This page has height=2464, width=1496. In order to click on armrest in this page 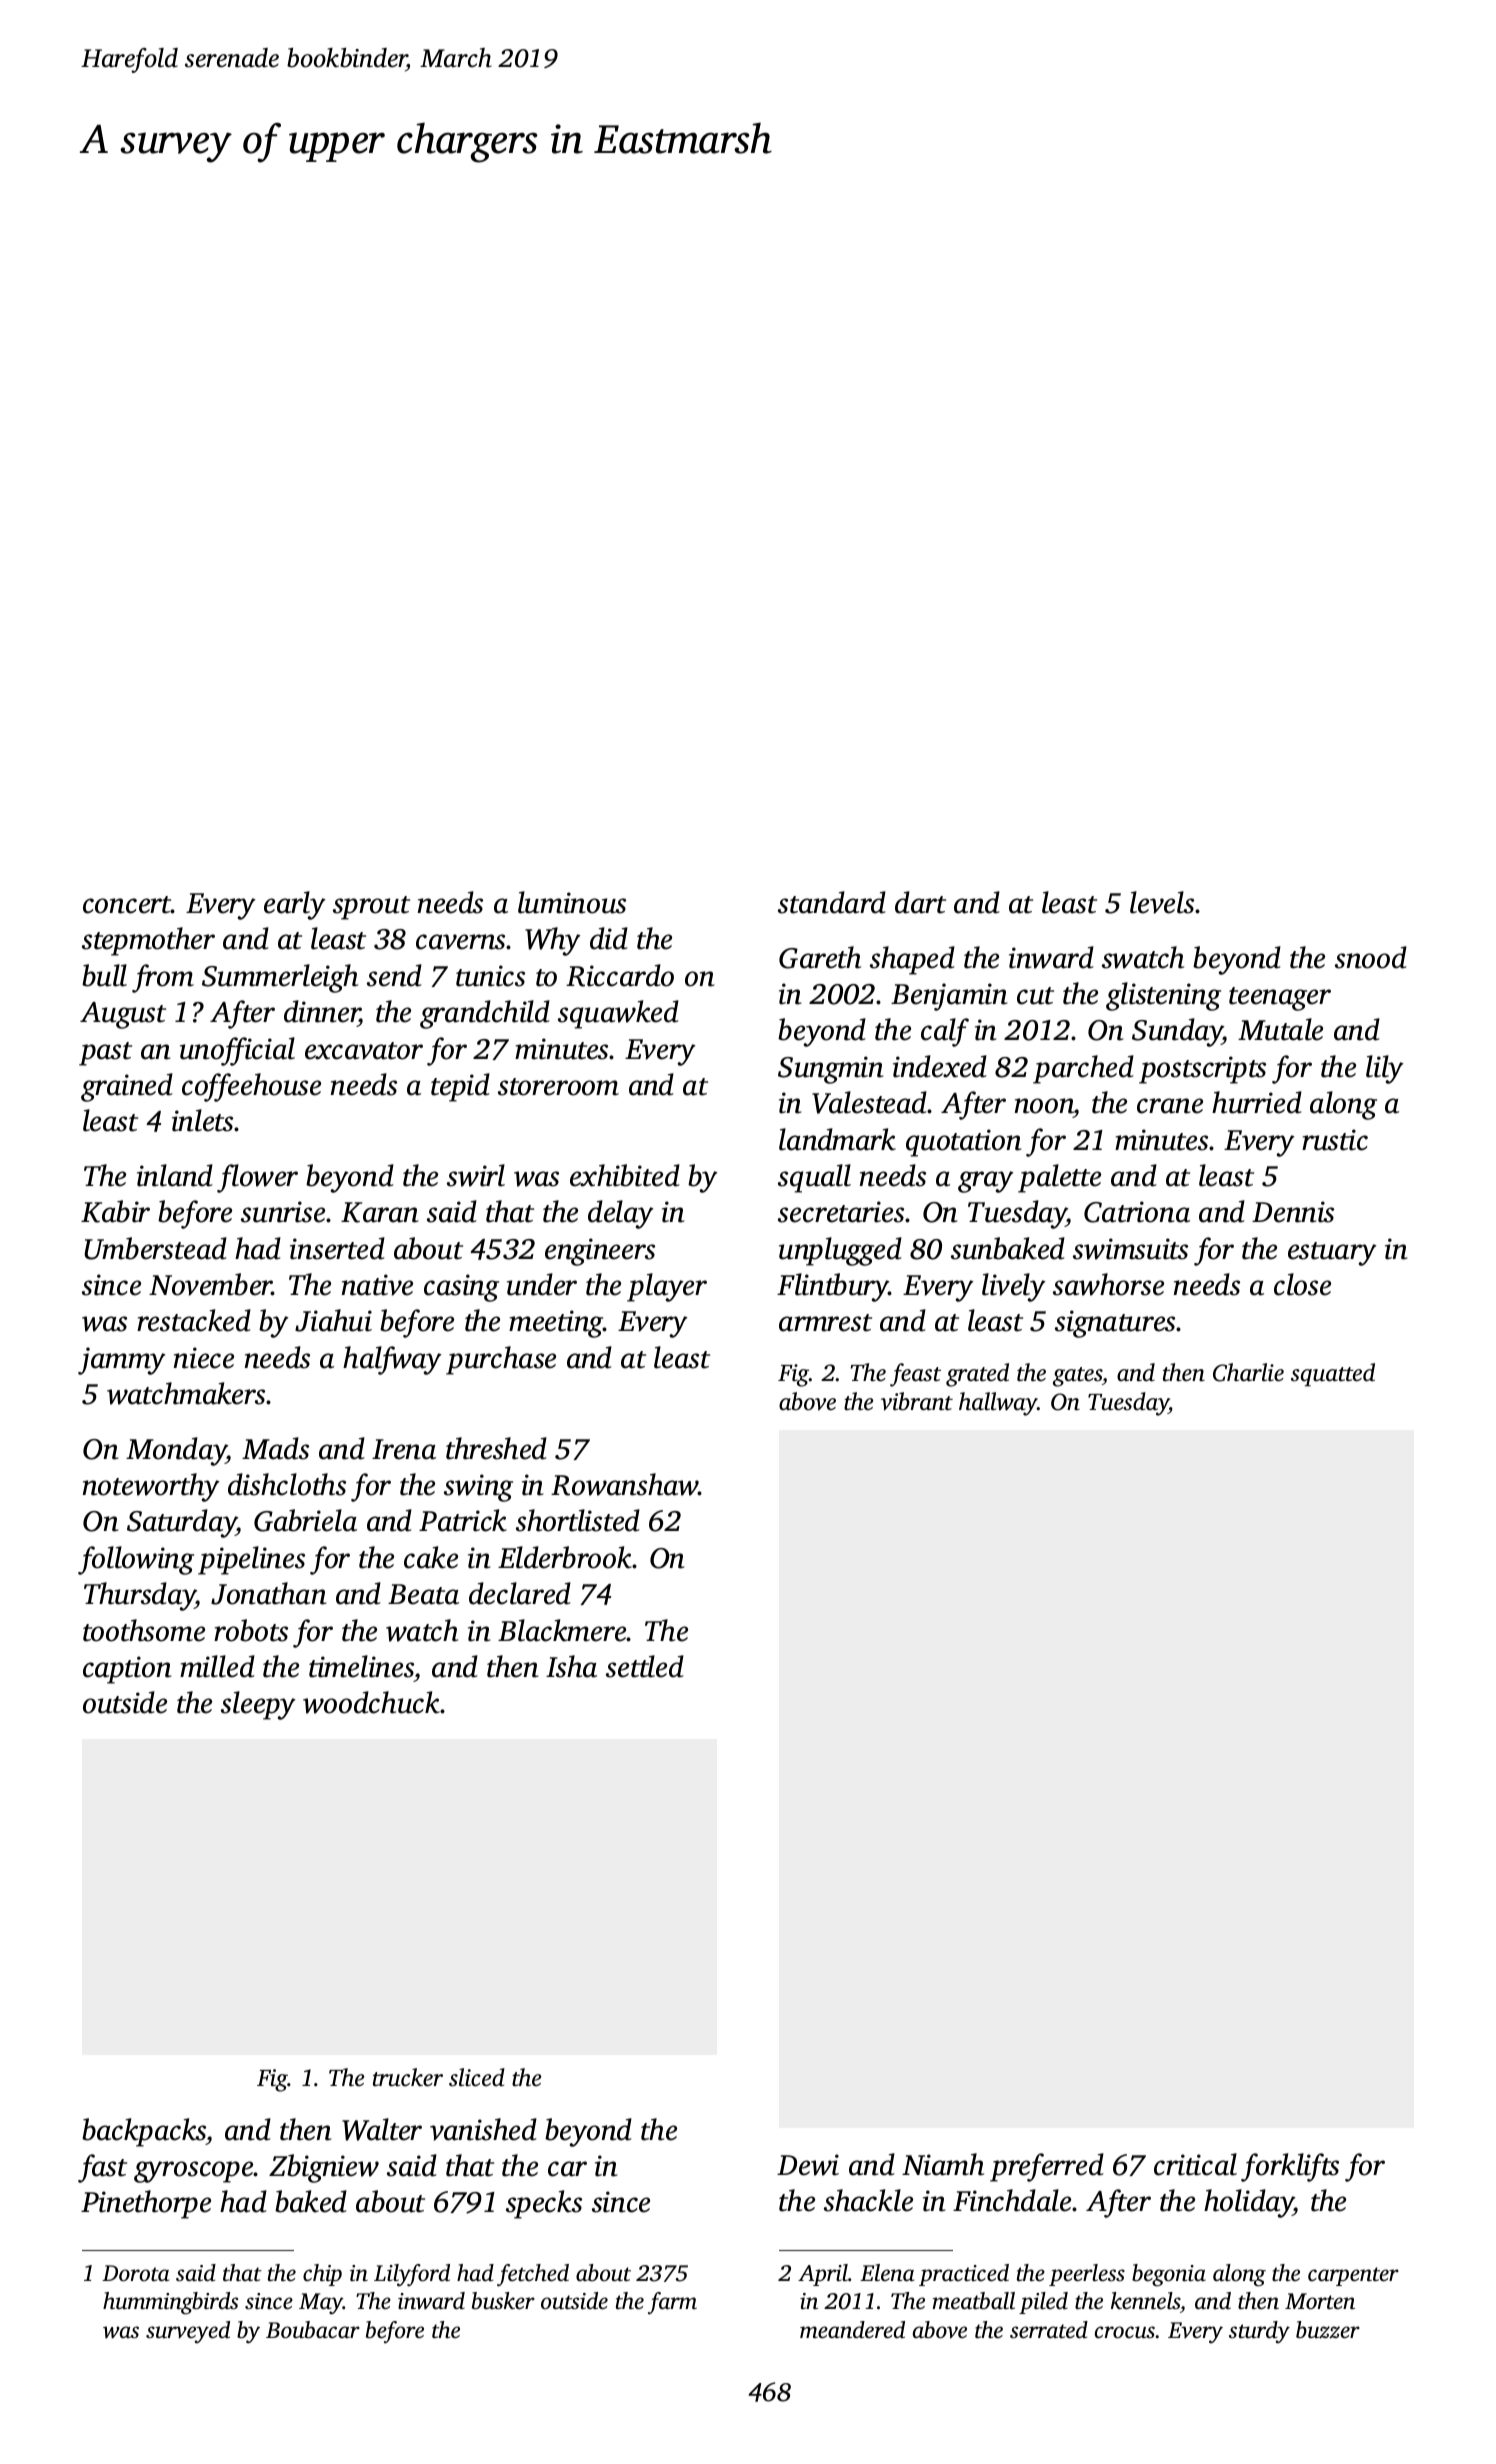, I will do `click(825, 1323)`.
